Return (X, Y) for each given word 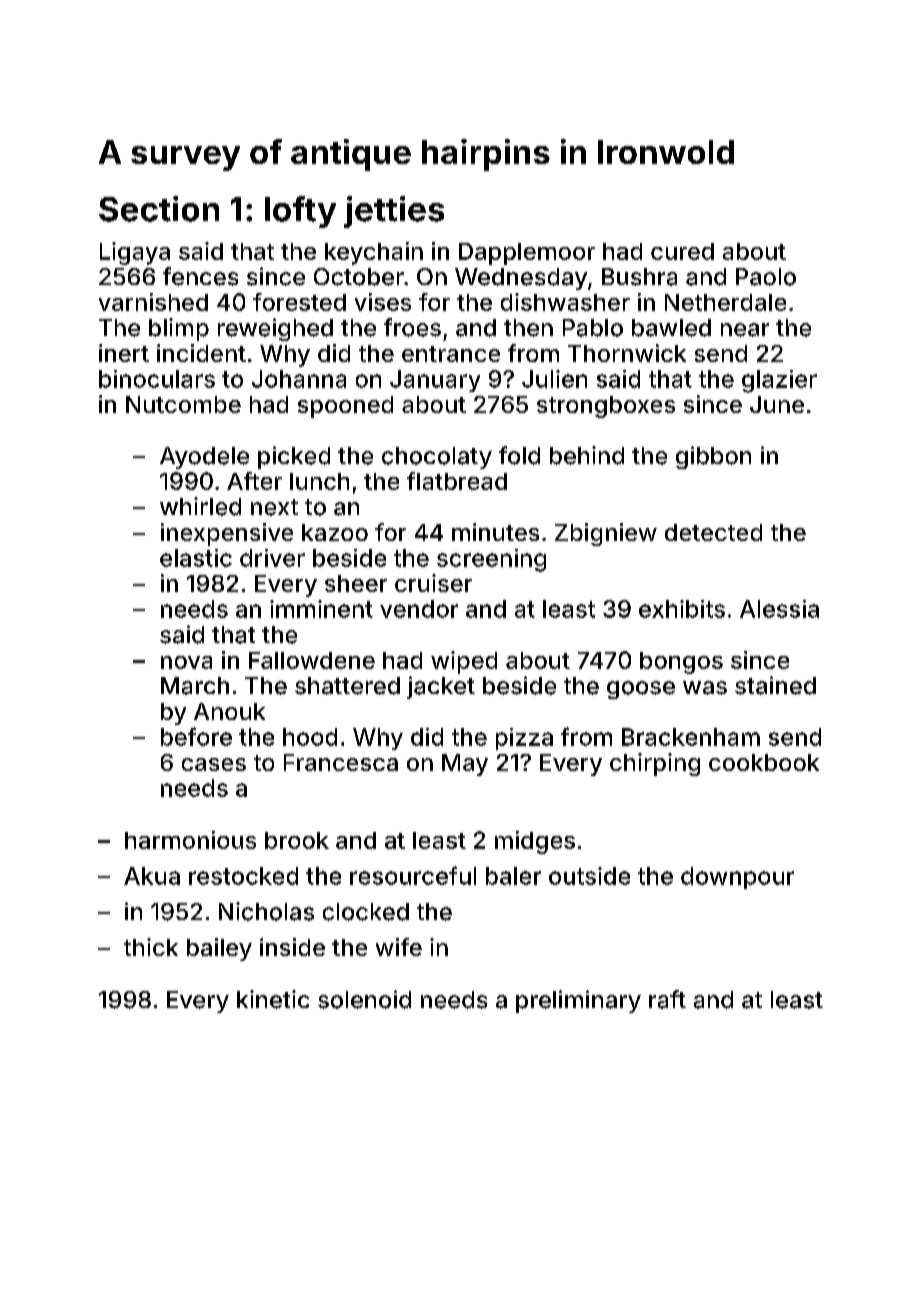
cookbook (764, 762)
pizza (524, 739)
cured (682, 251)
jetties (394, 212)
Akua (152, 876)
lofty (300, 212)
